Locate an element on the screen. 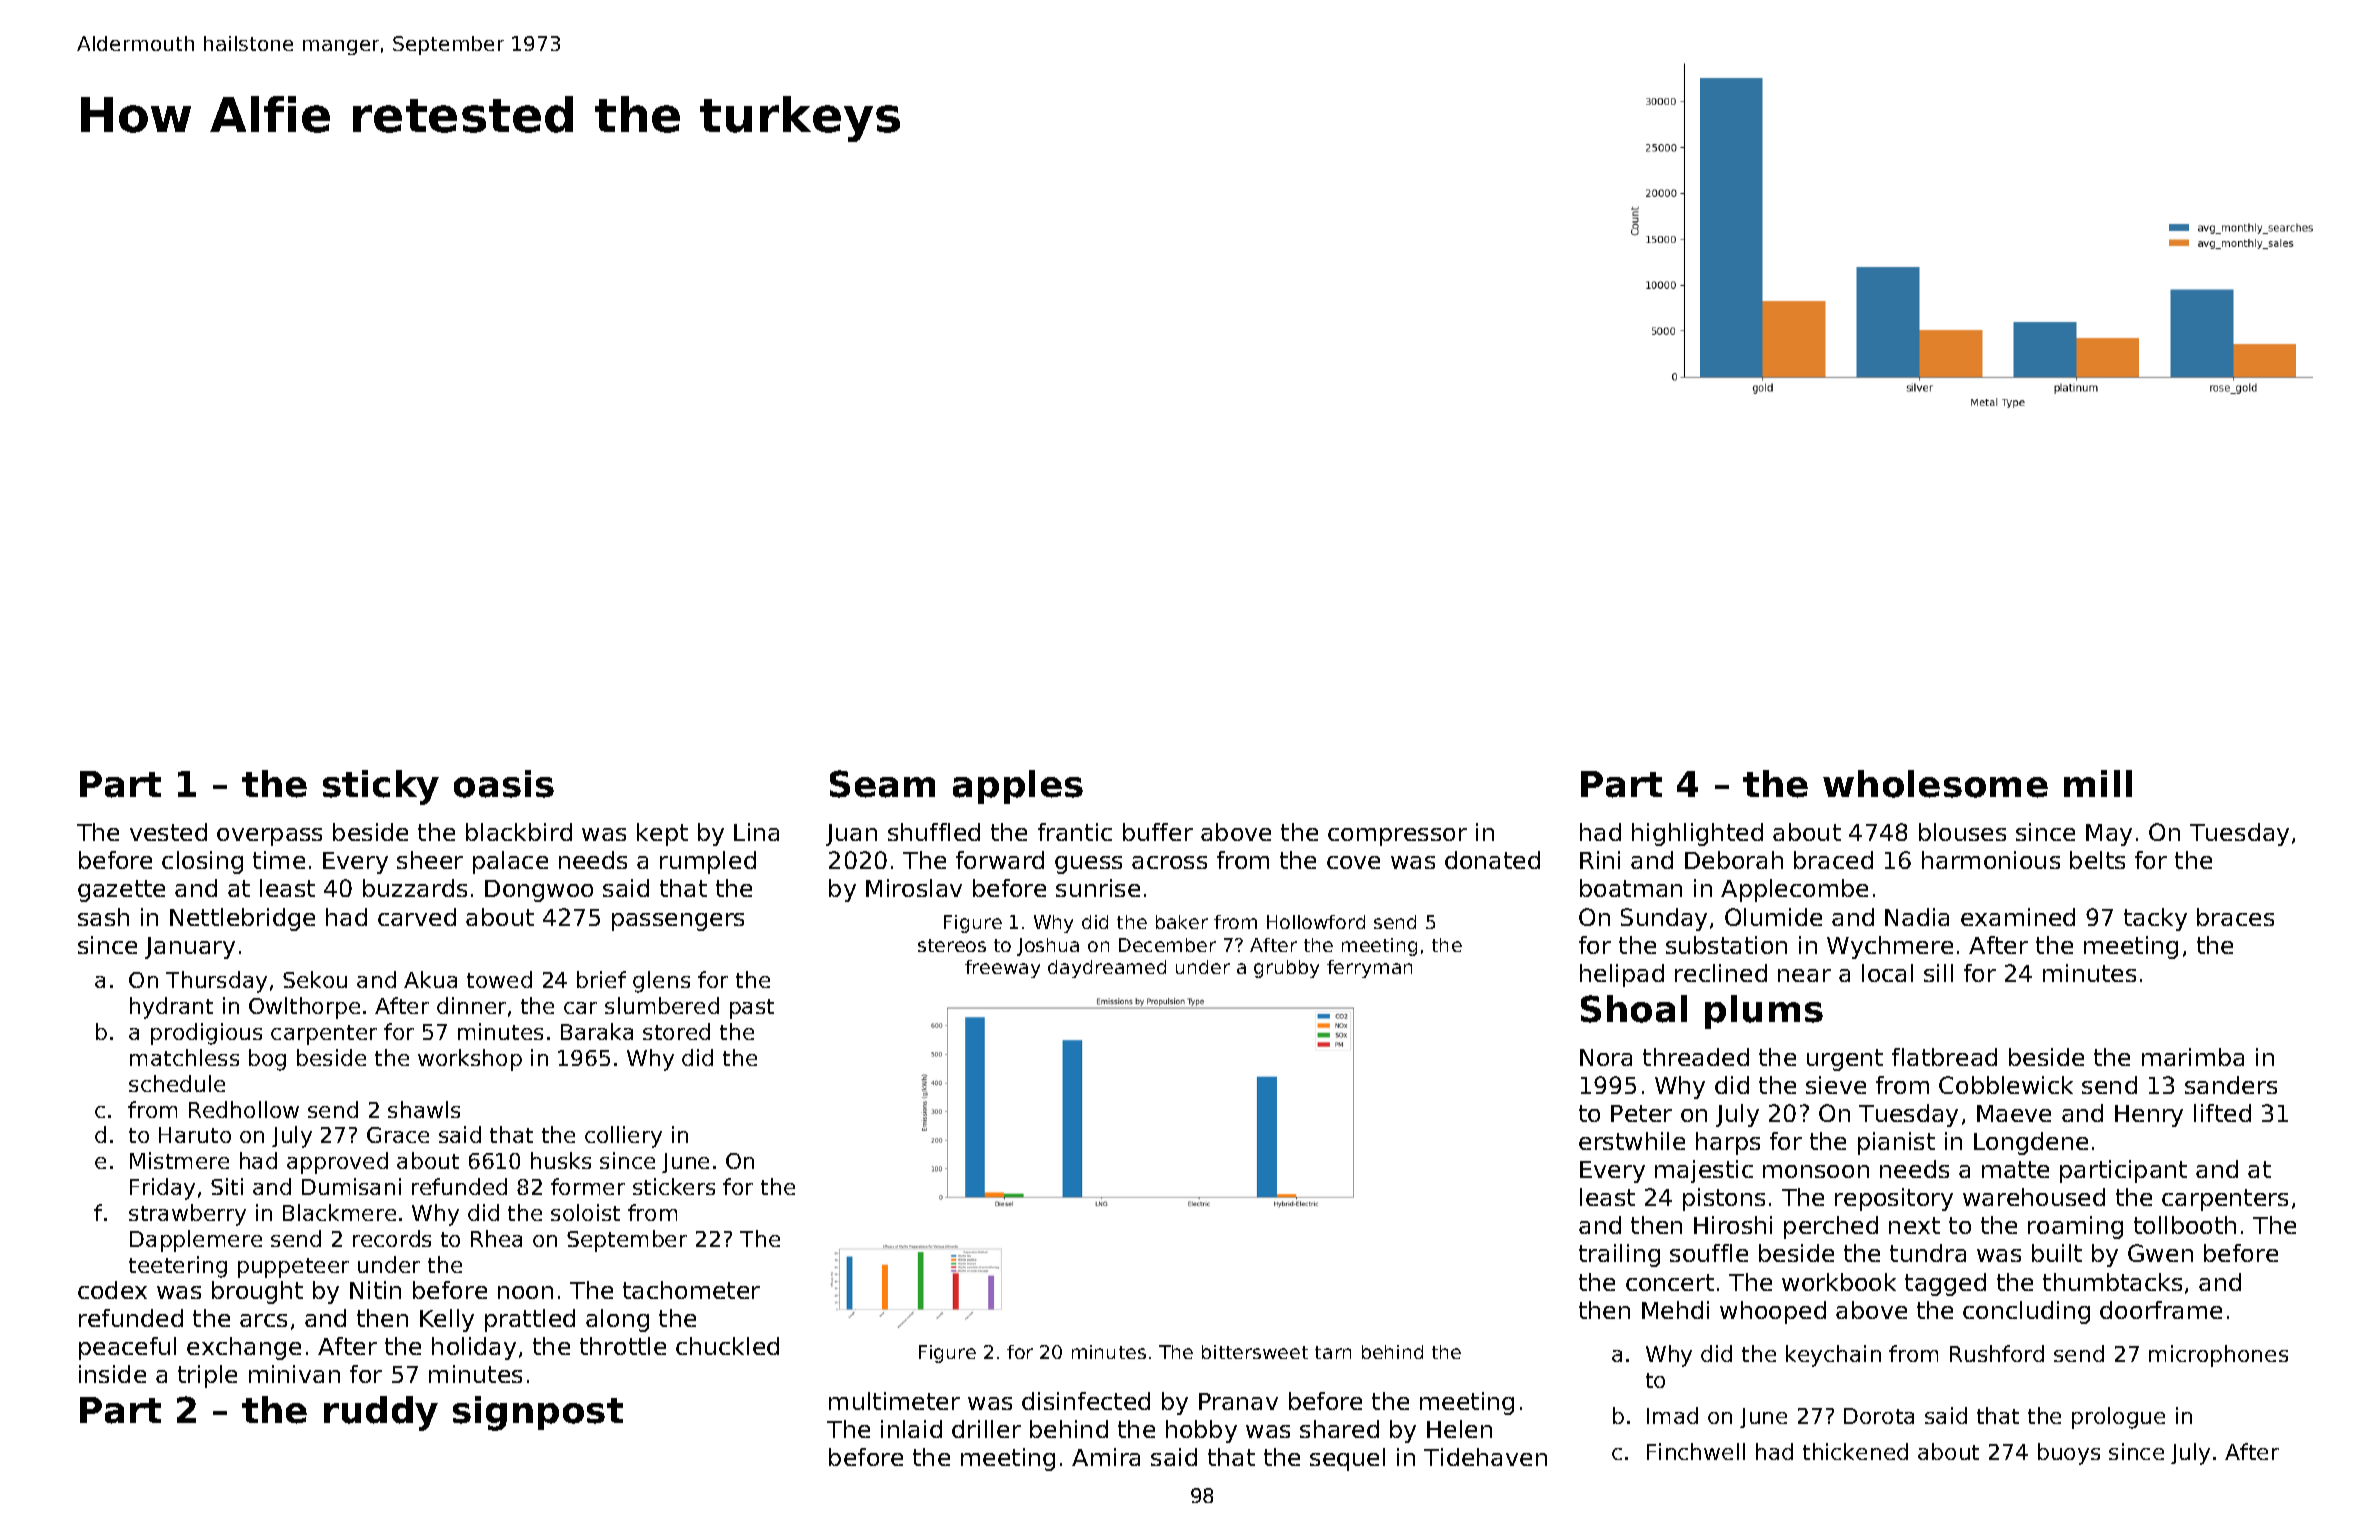  sticky is located at coordinates (381, 787).
